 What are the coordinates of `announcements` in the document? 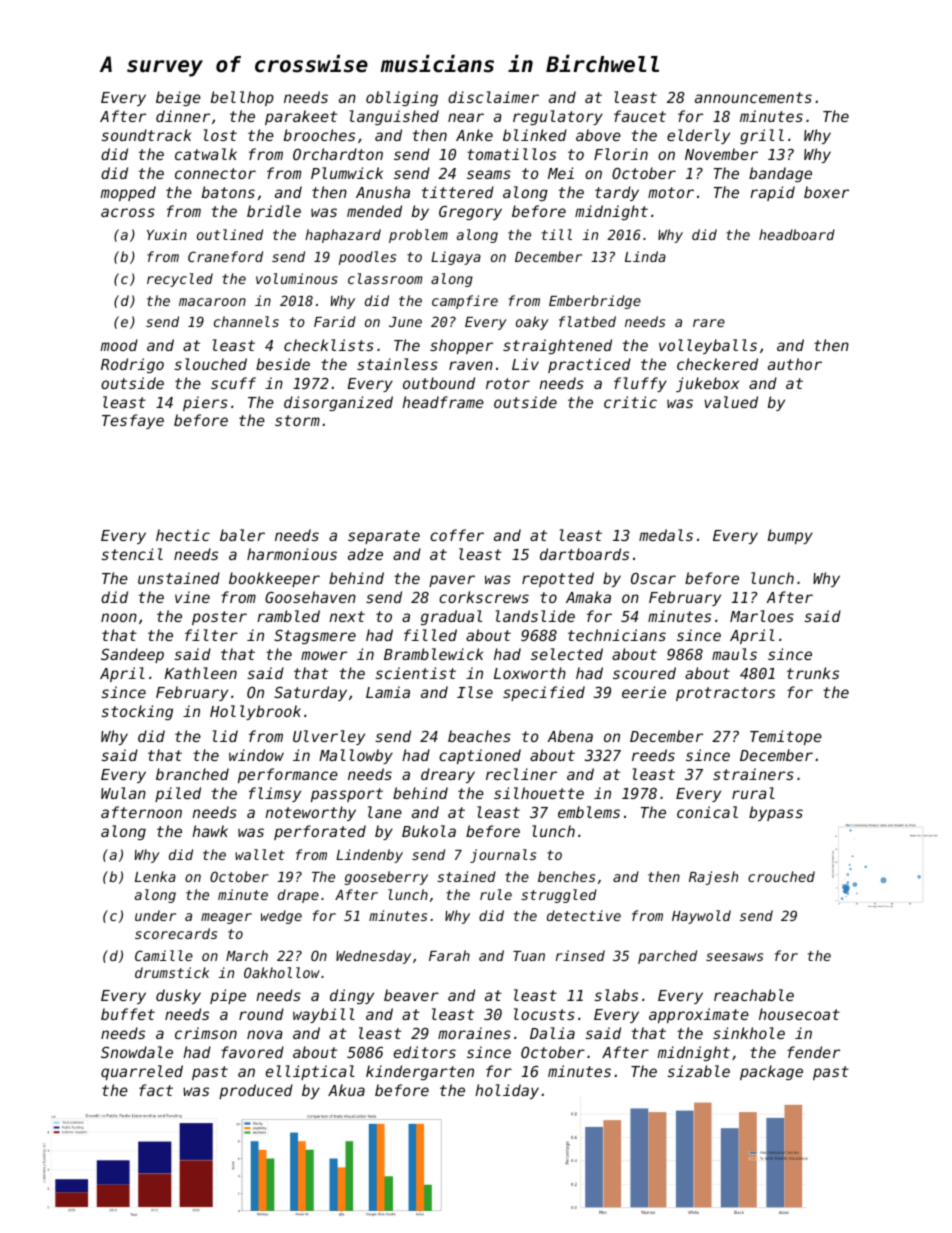 It's located at (753, 97).
